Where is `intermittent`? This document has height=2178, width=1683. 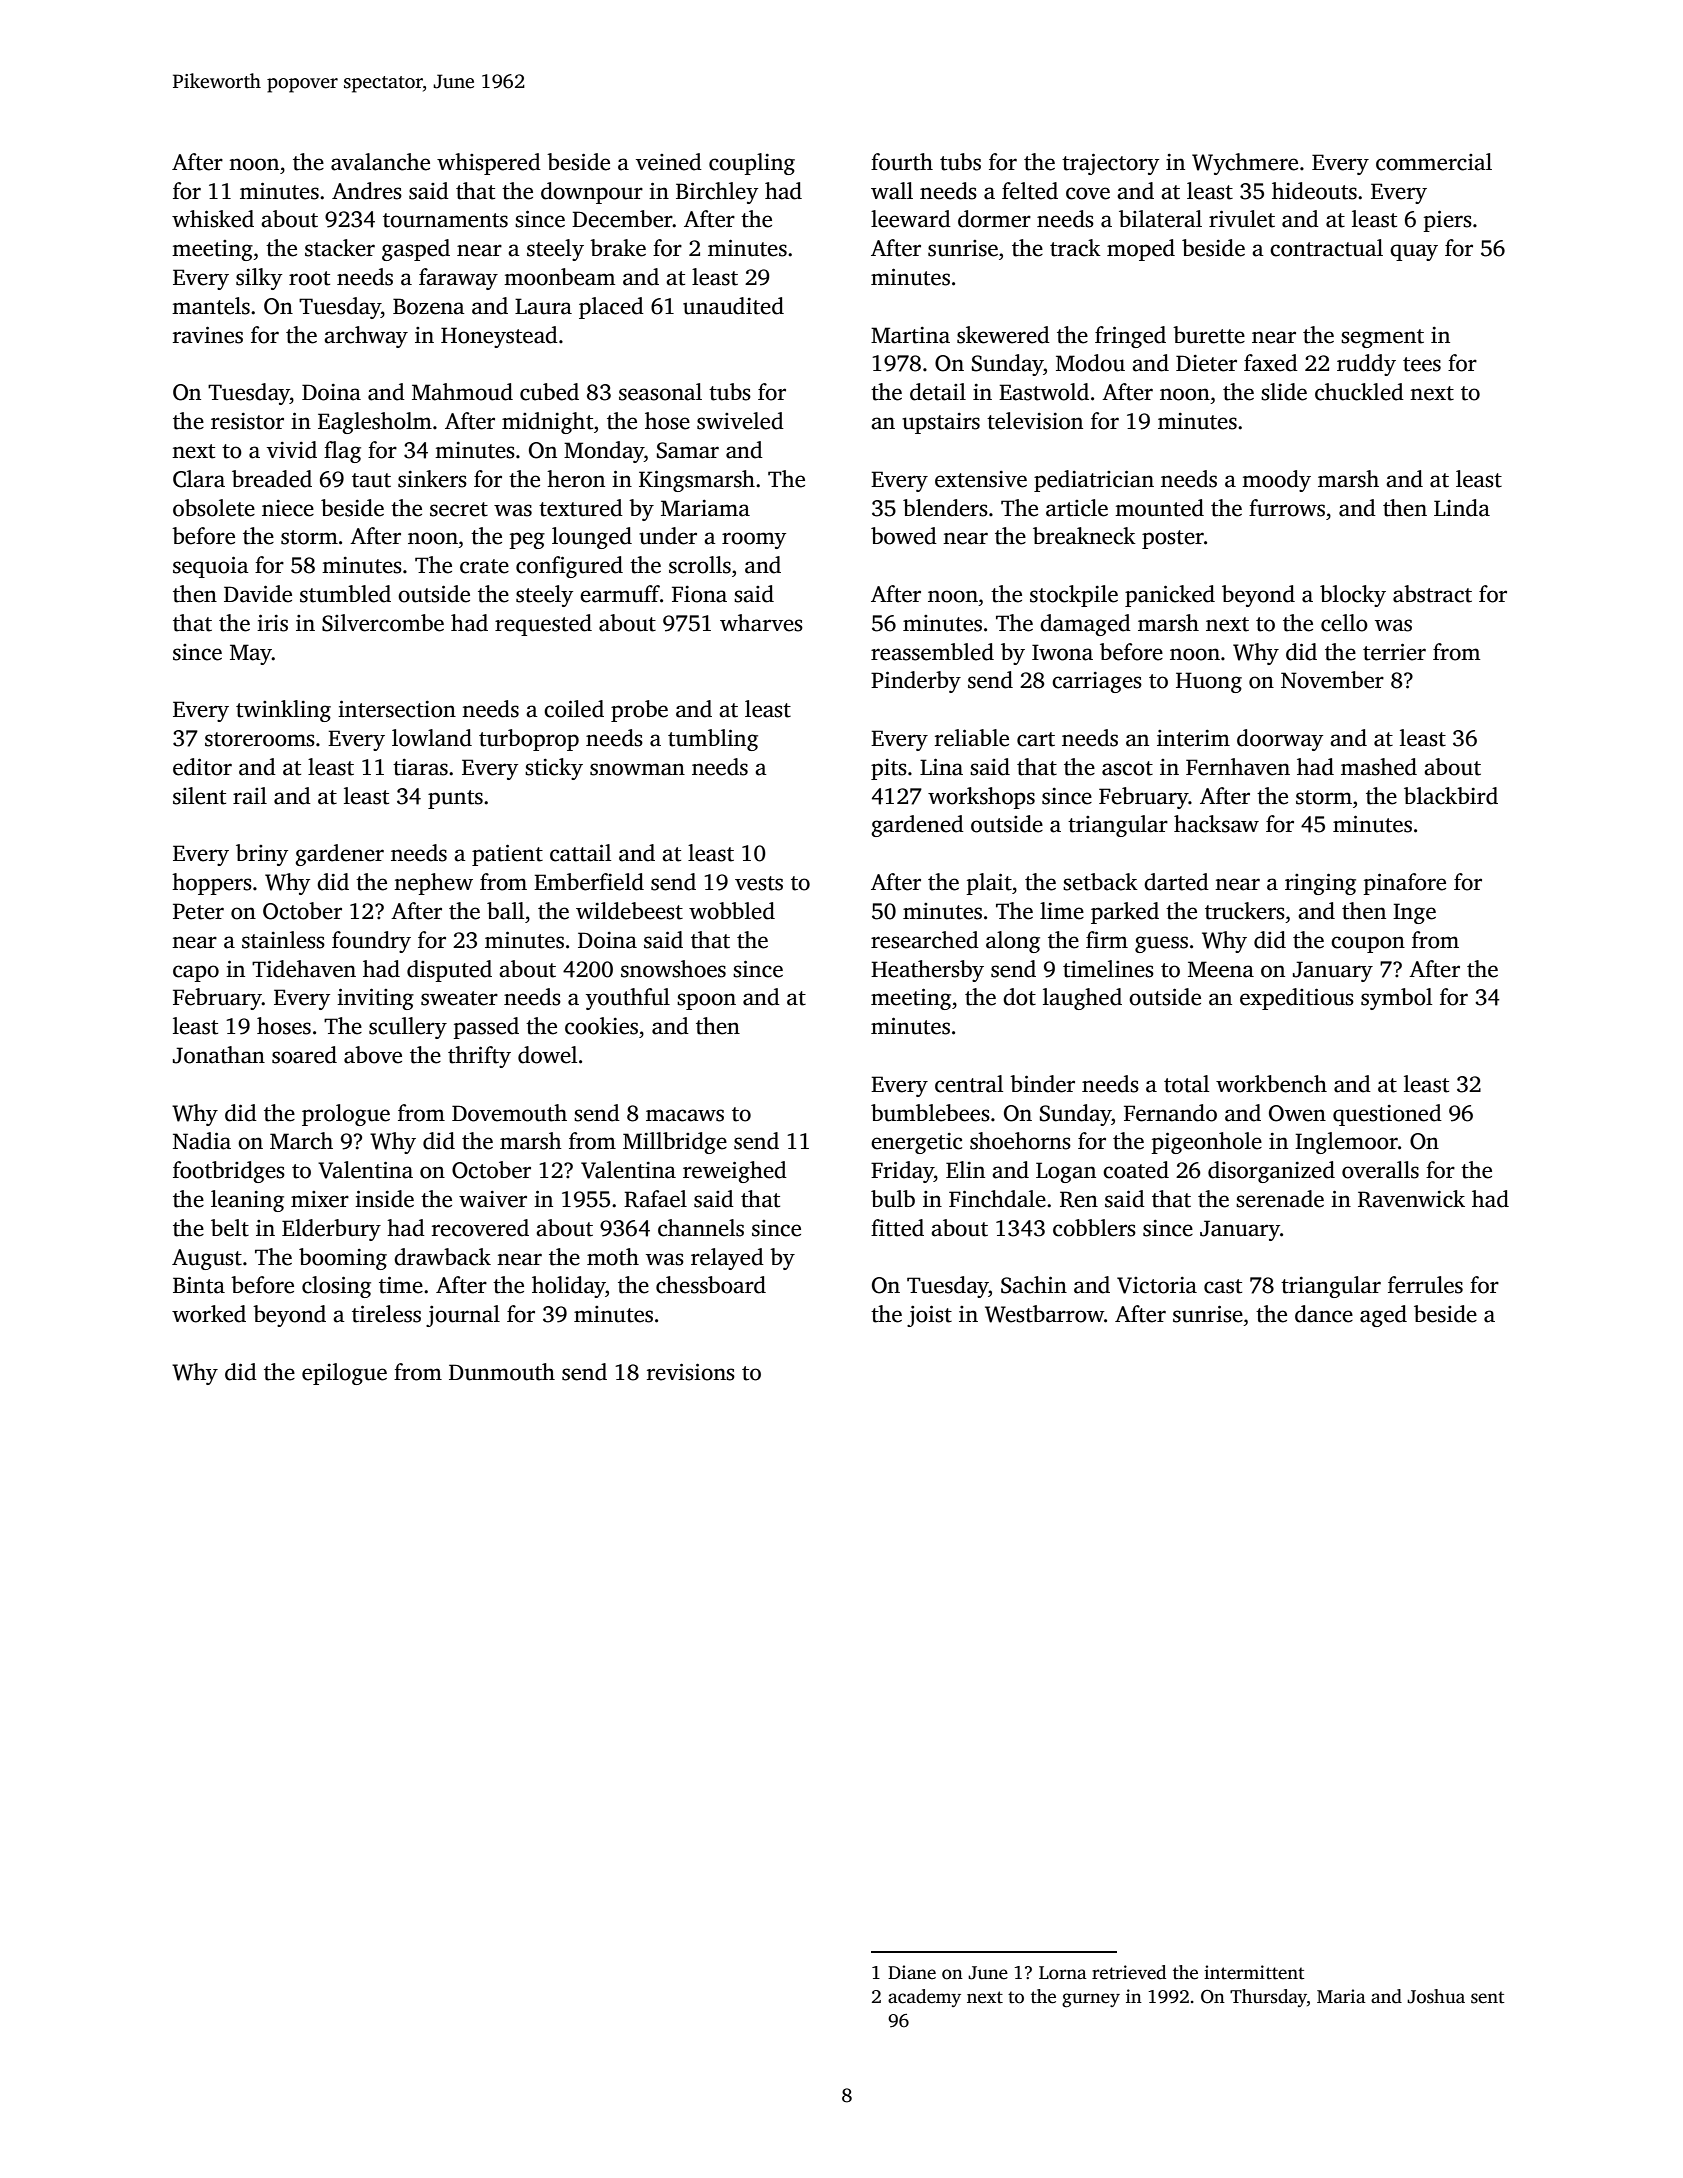
intermittent is located at coordinates (1254, 1972).
